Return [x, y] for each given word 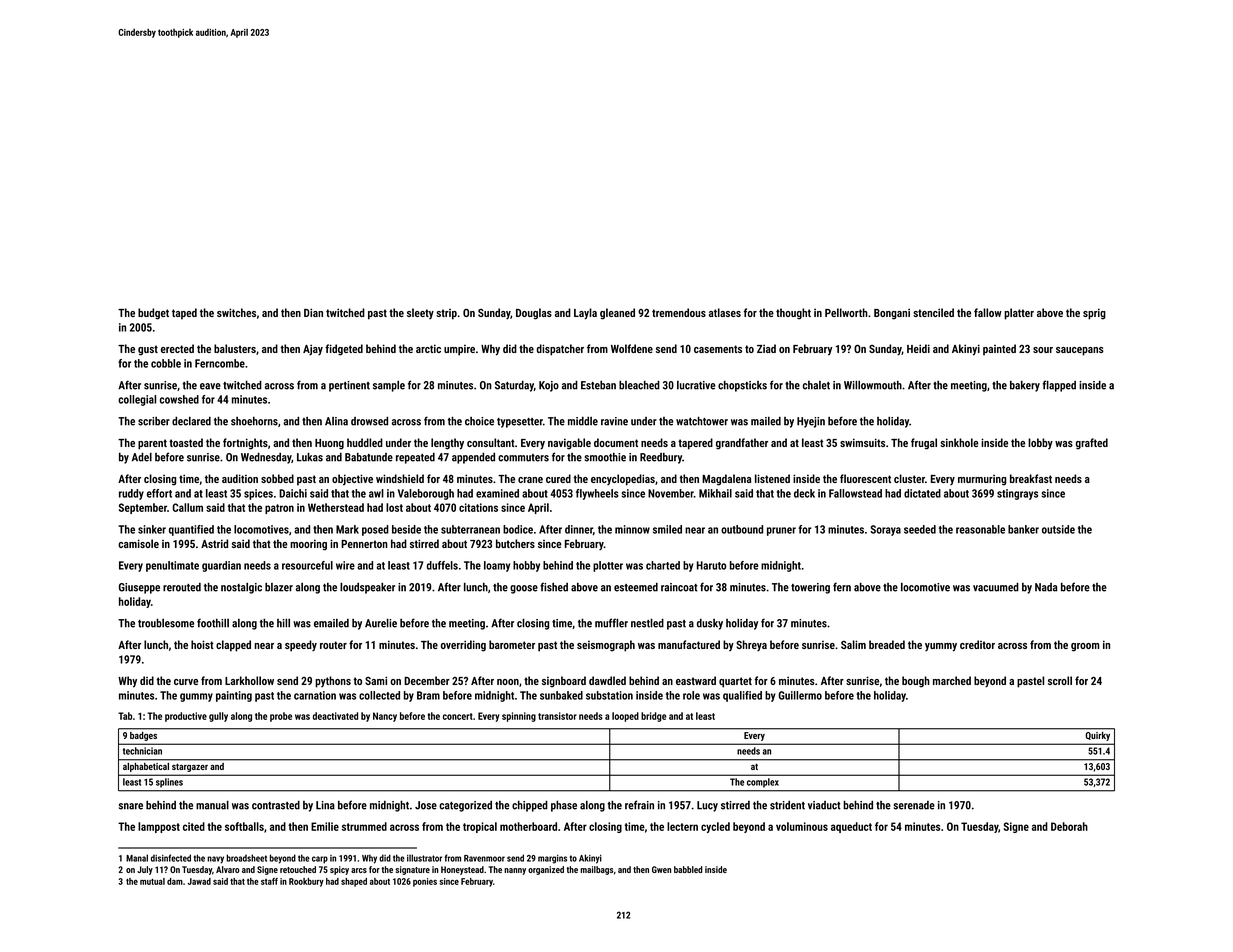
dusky [710, 624]
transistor [557, 716]
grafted [1092, 444]
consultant [491, 442]
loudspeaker [367, 588]
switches [236, 312]
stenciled [933, 312]
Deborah [1069, 826]
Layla [585, 314]
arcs [359, 870]
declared [191, 421]
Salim [853, 644]
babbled [688, 869]
